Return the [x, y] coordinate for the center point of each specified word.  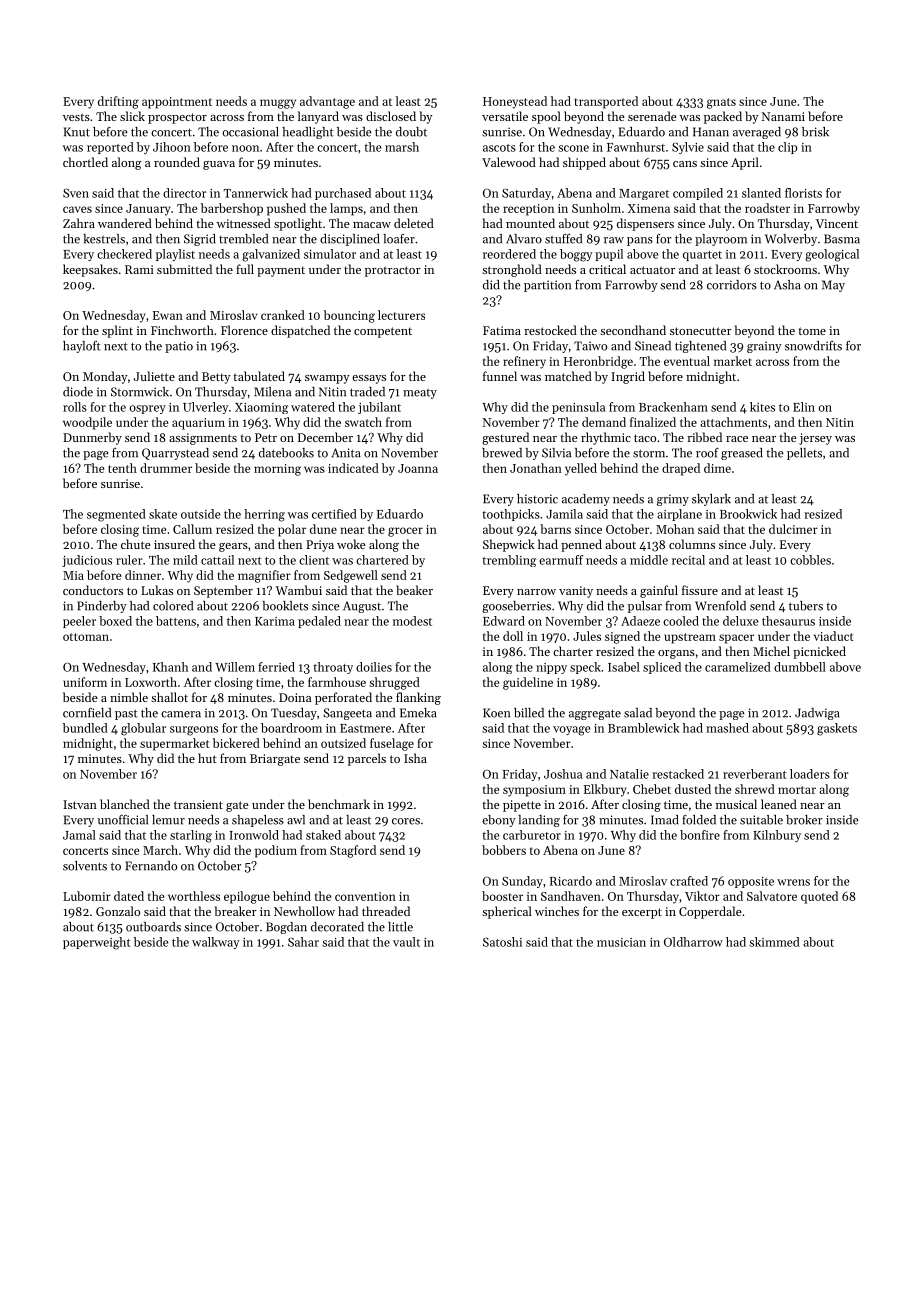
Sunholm [596, 208]
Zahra [79, 223]
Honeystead [515, 102]
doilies [374, 667]
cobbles [810, 560]
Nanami [783, 116]
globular [143, 729]
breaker [235, 911]
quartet [702, 256]
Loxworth [151, 682]
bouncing [349, 316]
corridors [732, 285]
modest [412, 621]
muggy [278, 104]
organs [676, 654]
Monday [105, 377]
